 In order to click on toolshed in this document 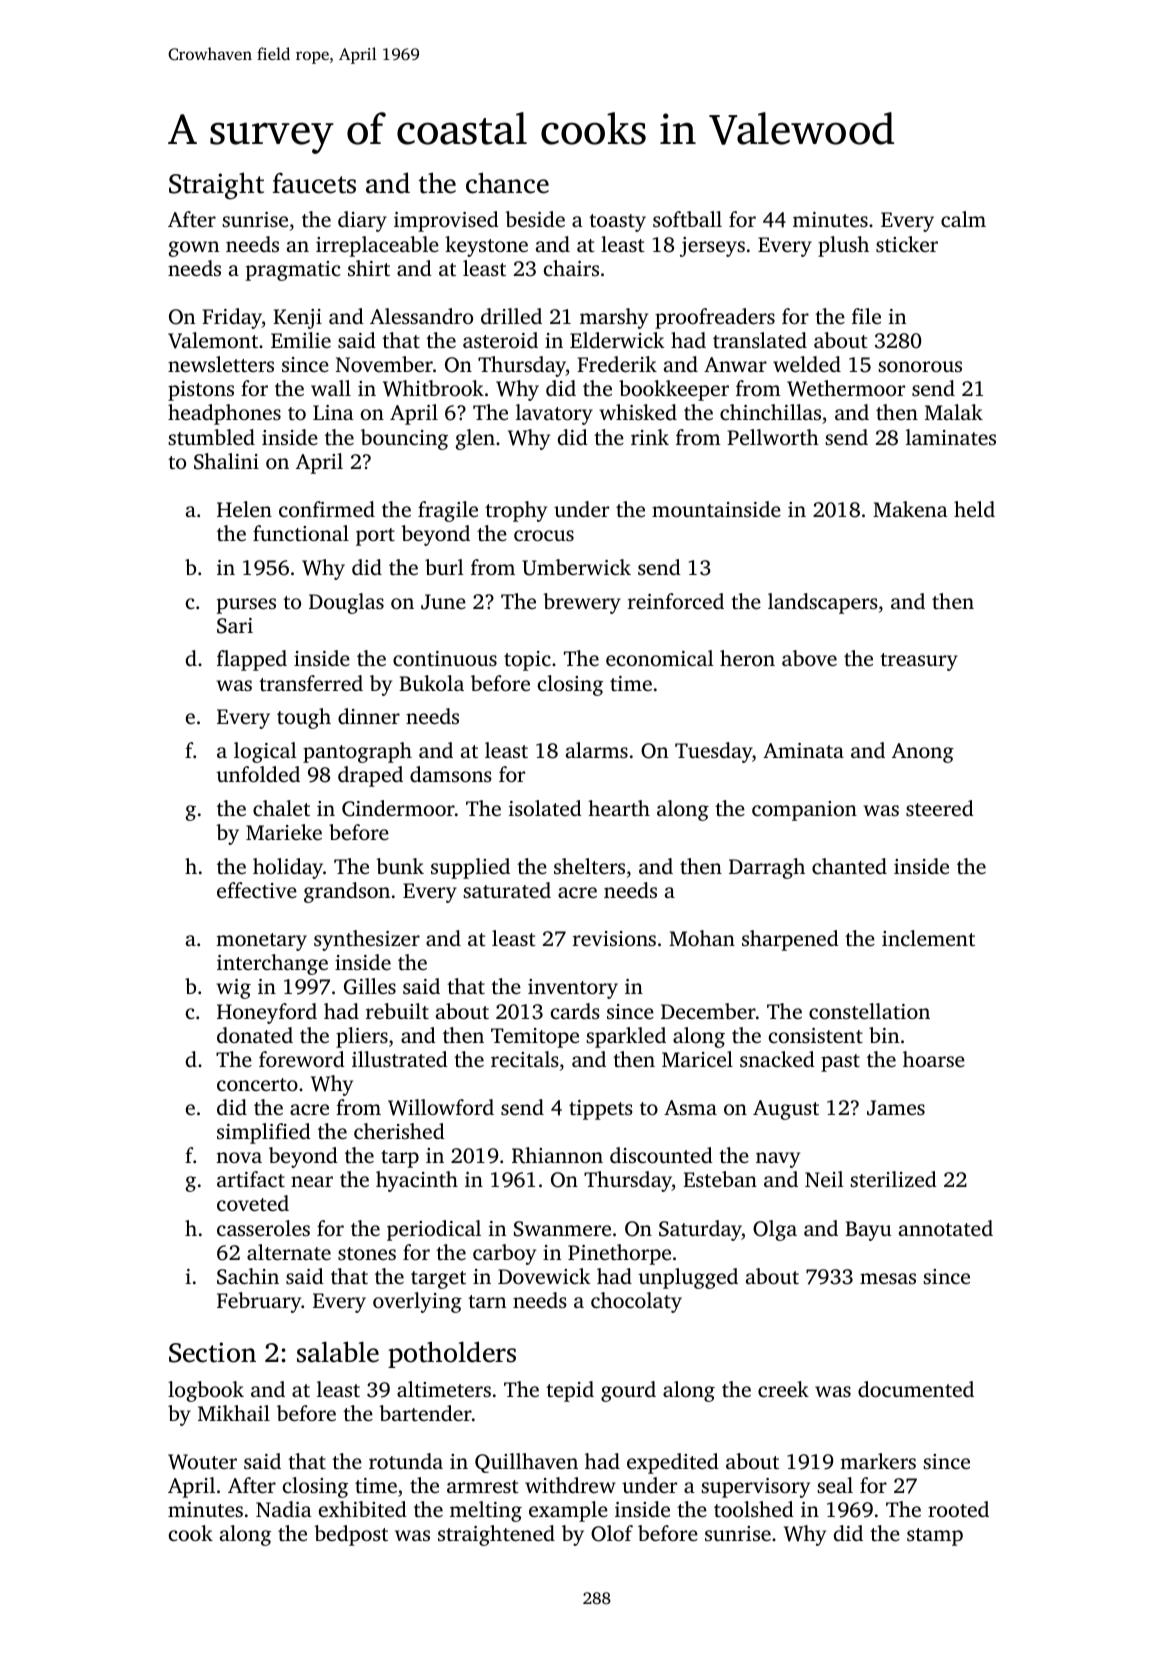, I will do `click(754, 1509)`.
